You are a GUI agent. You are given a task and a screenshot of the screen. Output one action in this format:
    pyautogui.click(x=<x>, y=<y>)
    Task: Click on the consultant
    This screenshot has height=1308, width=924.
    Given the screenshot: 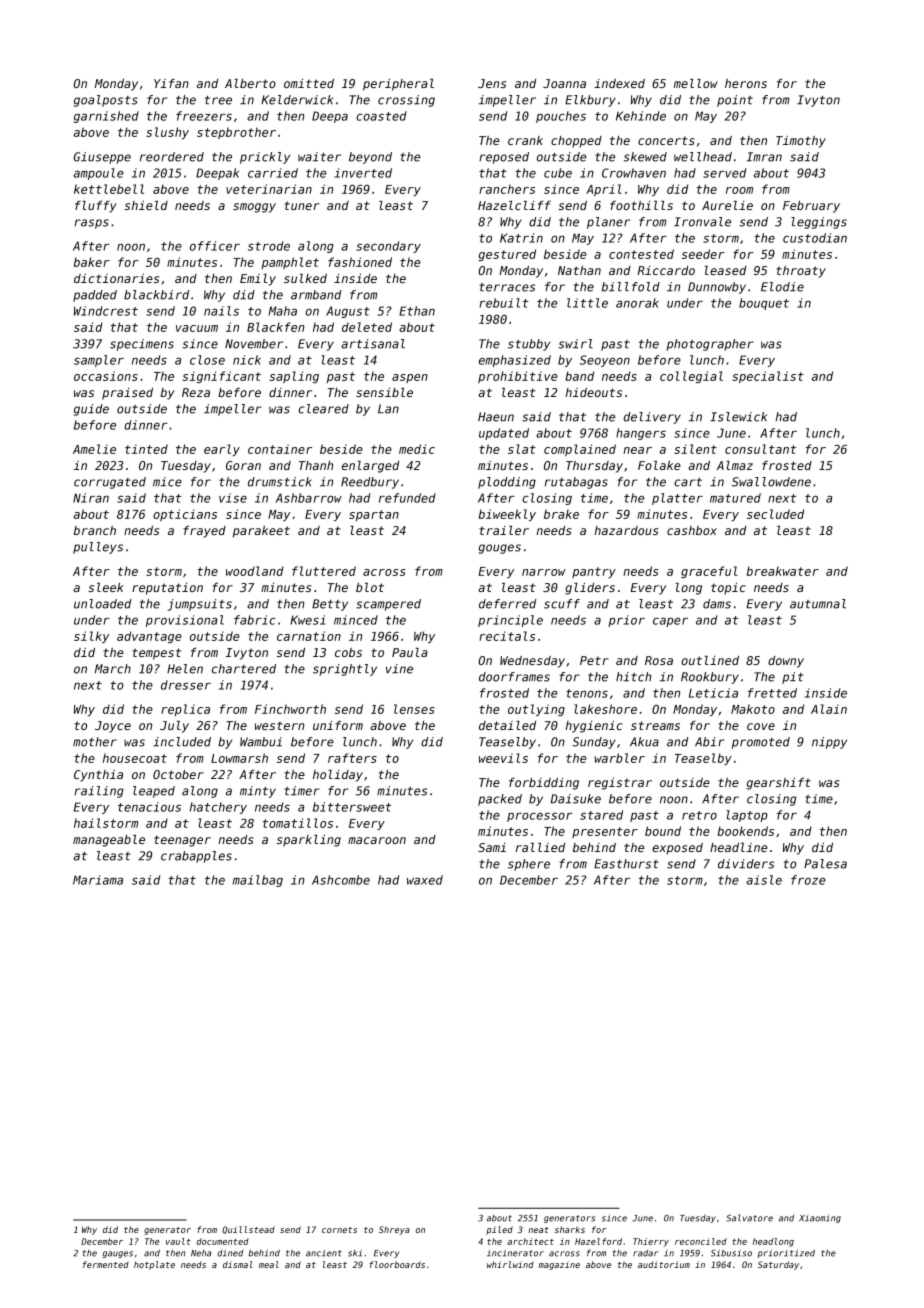 What is the action you would take?
    pyautogui.click(x=760, y=449)
